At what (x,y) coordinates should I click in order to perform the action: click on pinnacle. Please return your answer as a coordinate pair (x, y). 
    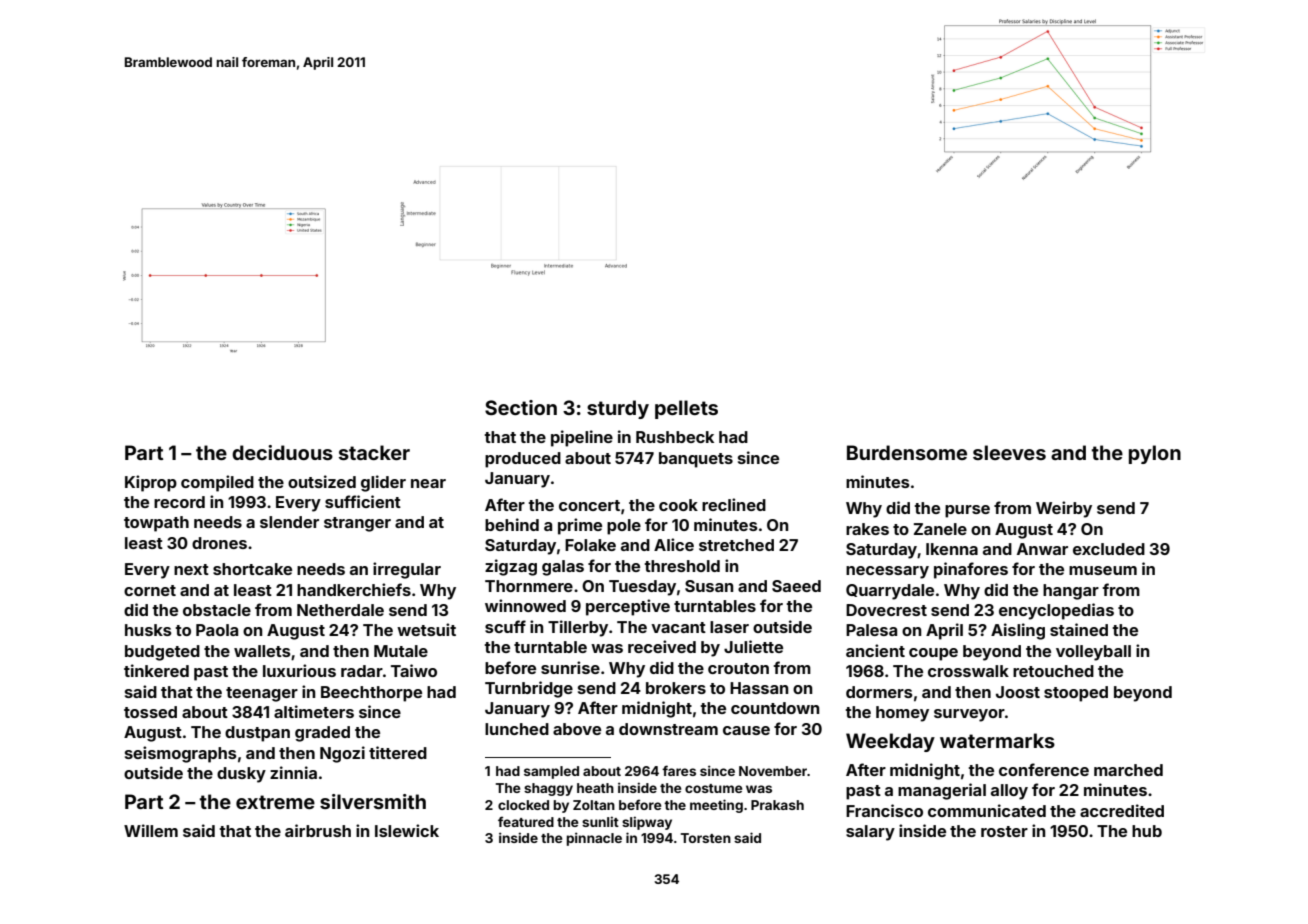
    Looking at the image, I should click on (594, 839).
